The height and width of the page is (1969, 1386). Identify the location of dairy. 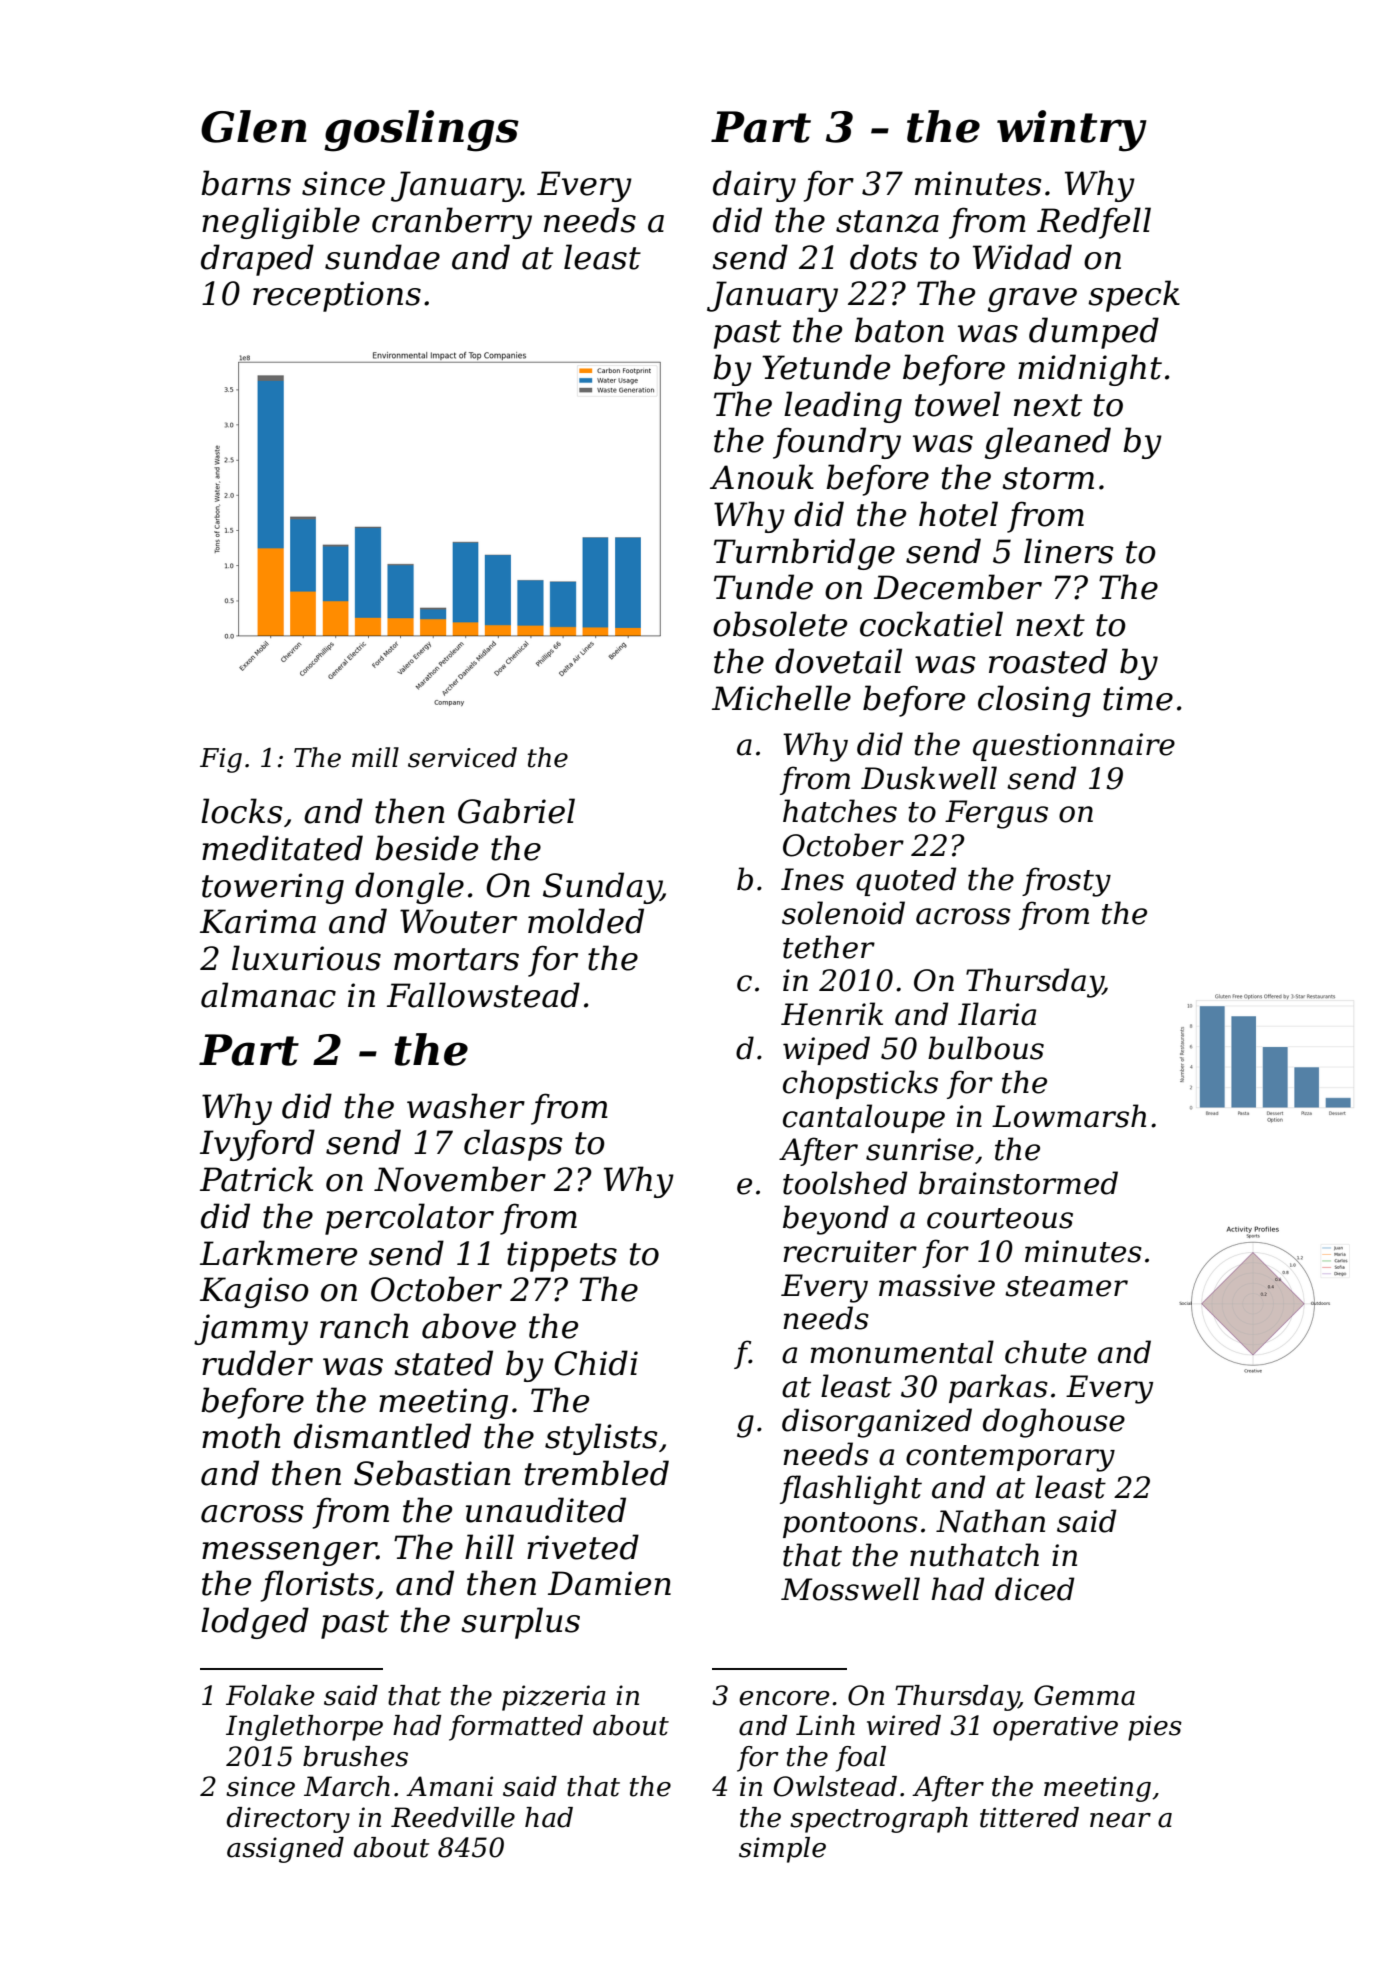
(754, 186).
